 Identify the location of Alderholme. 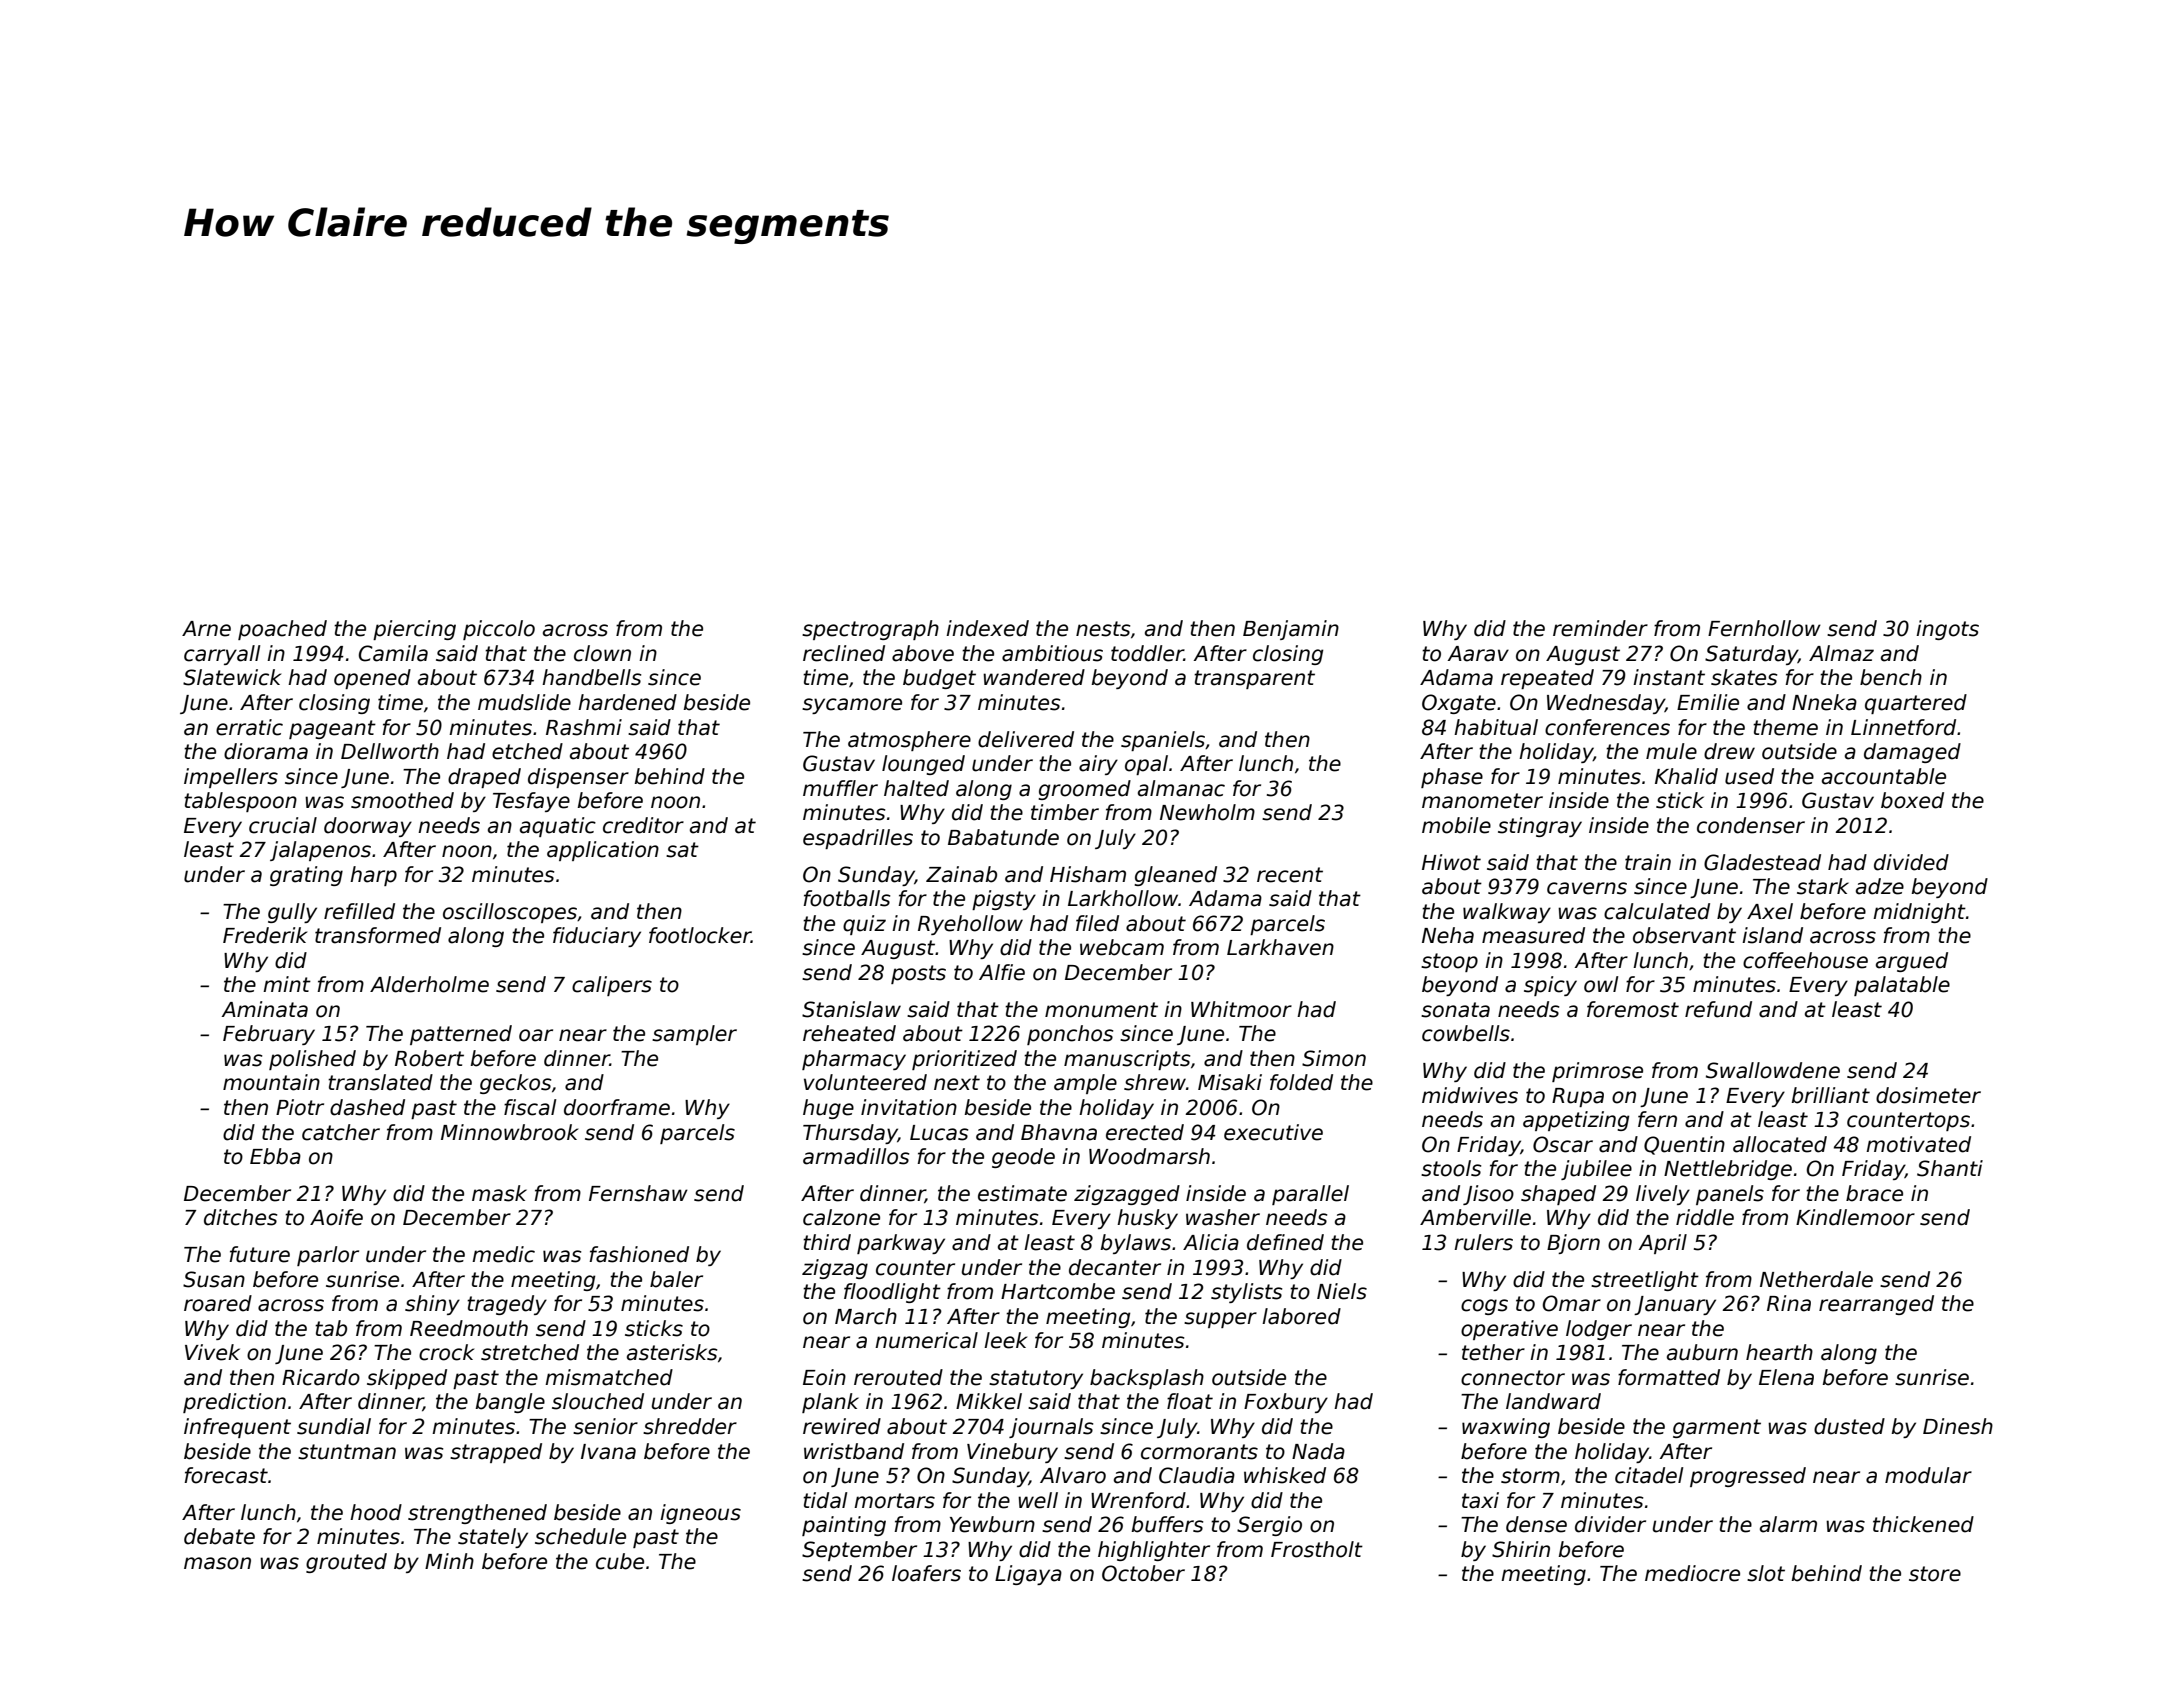
(429, 984).
